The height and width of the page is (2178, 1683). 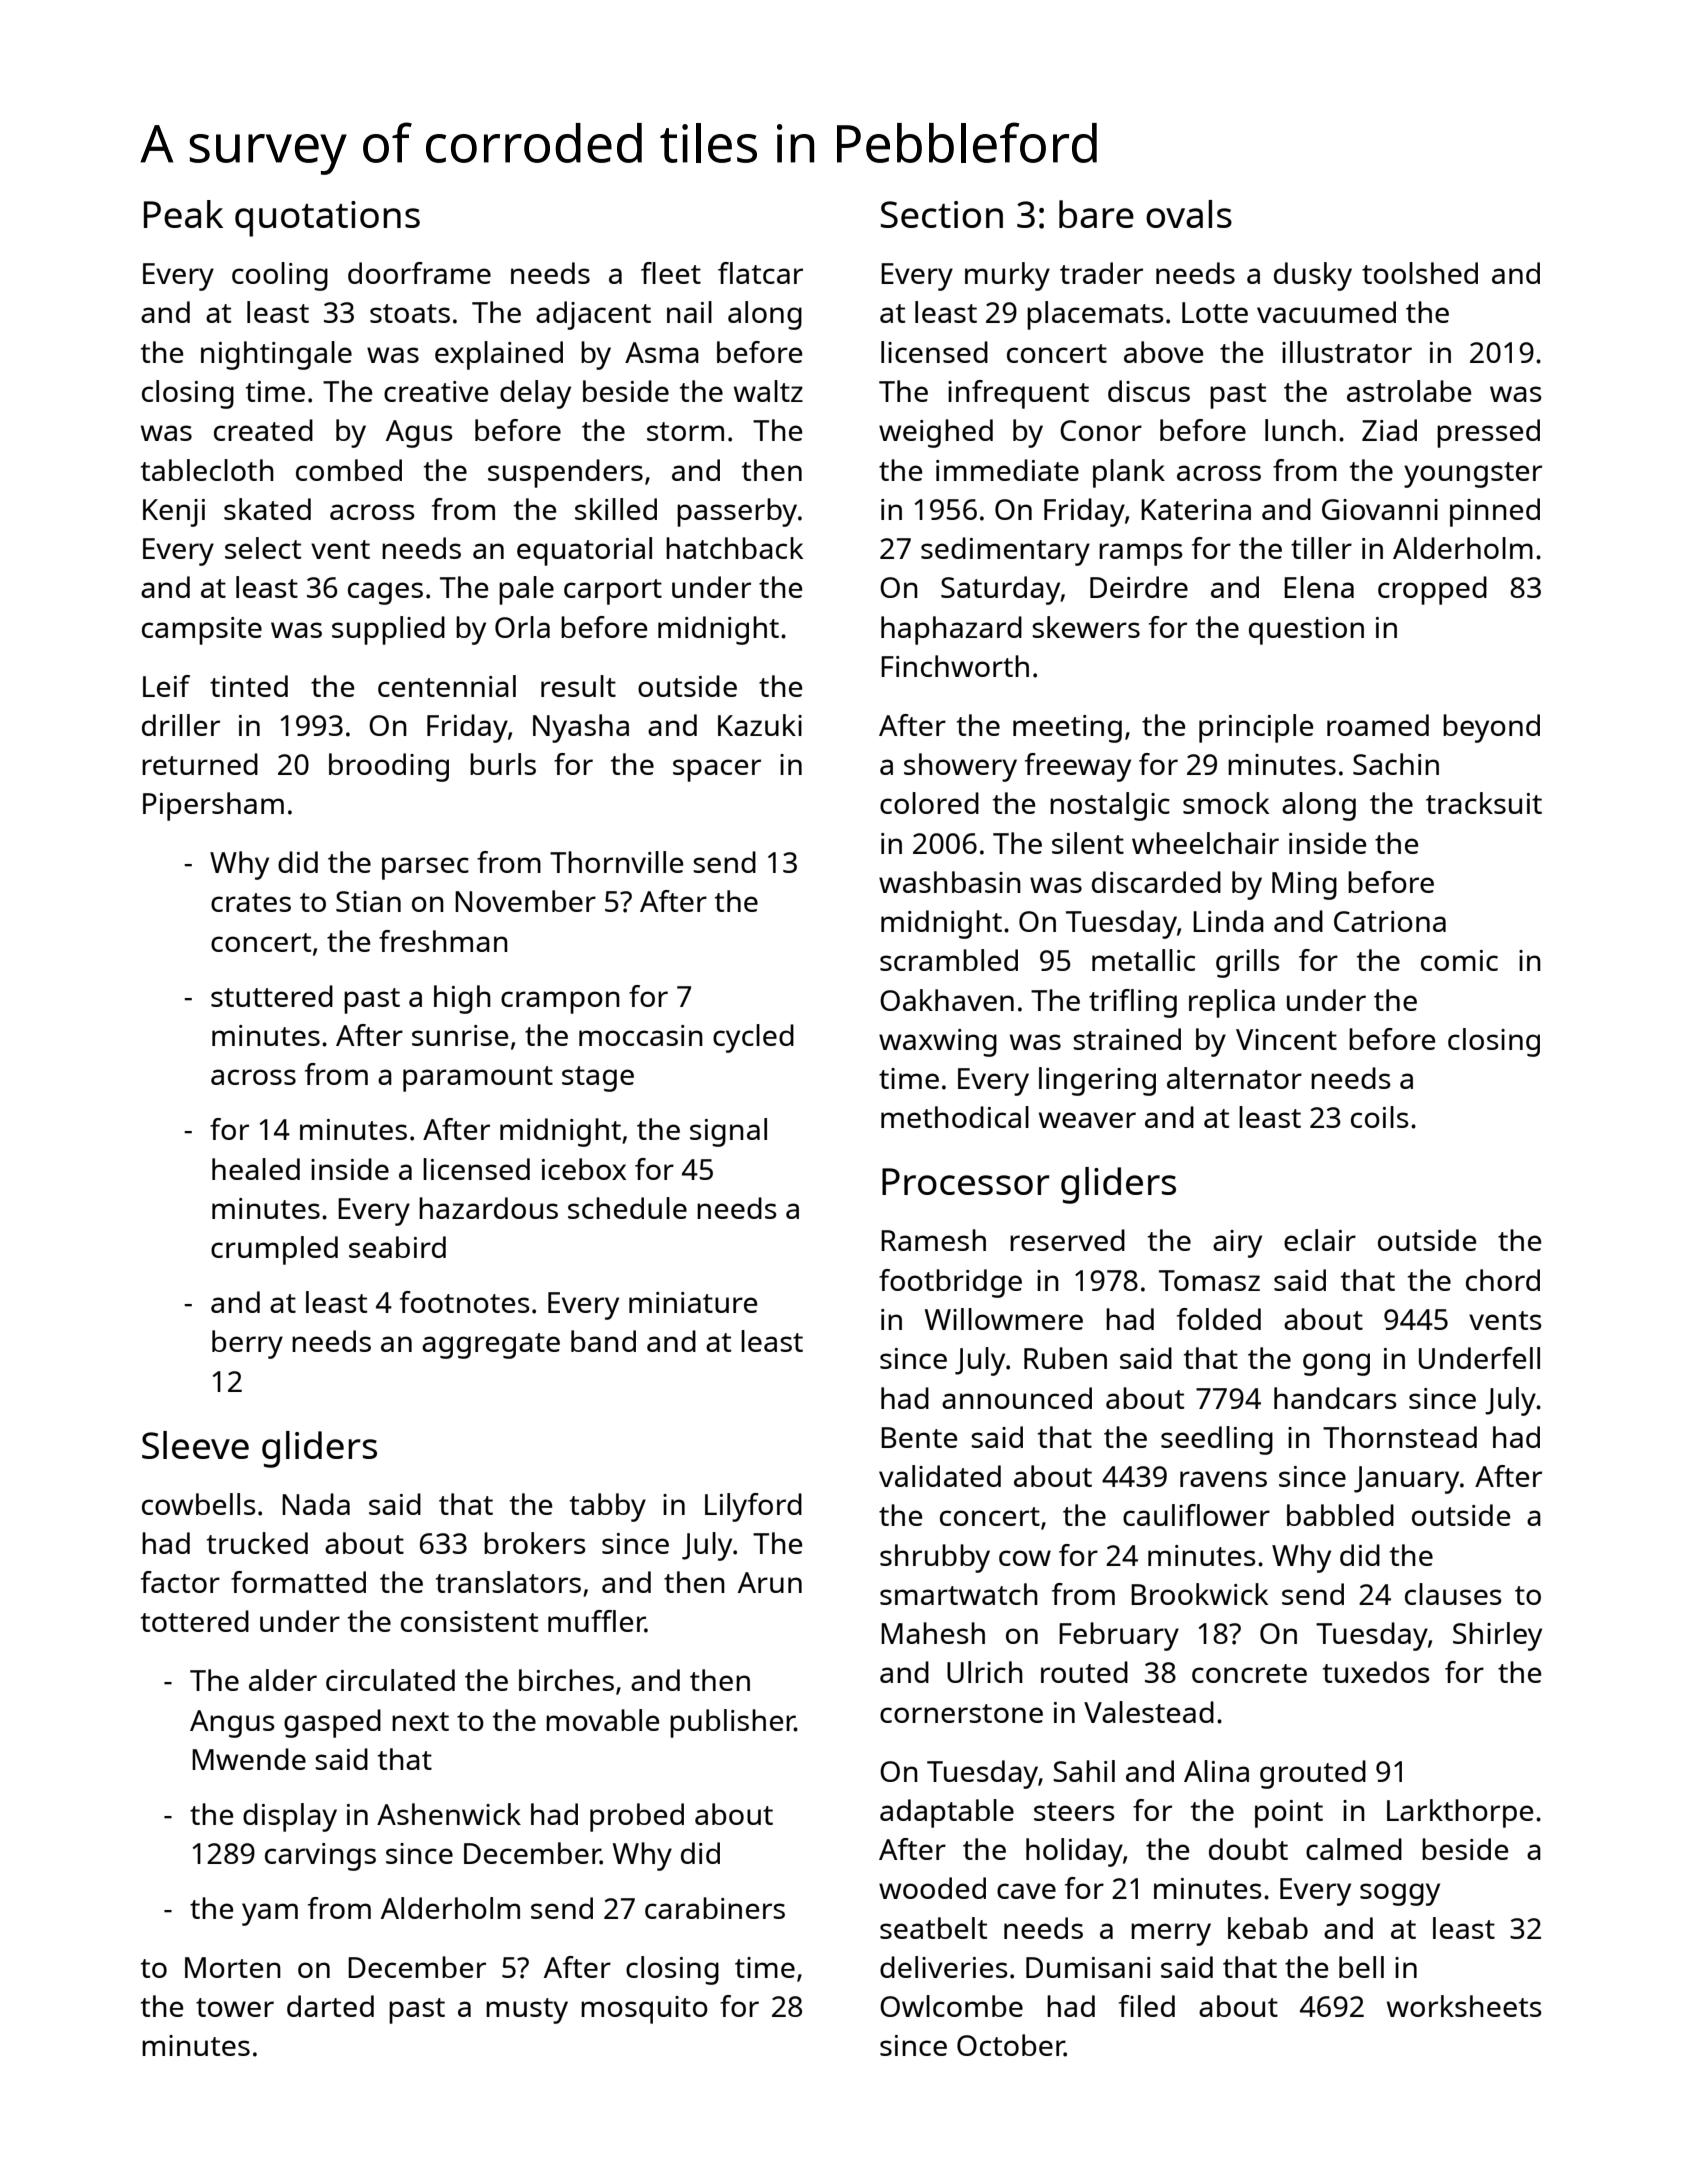 What do you see at coordinates (728, 1132) in the page?
I see `signal` at bounding box center [728, 1132].
